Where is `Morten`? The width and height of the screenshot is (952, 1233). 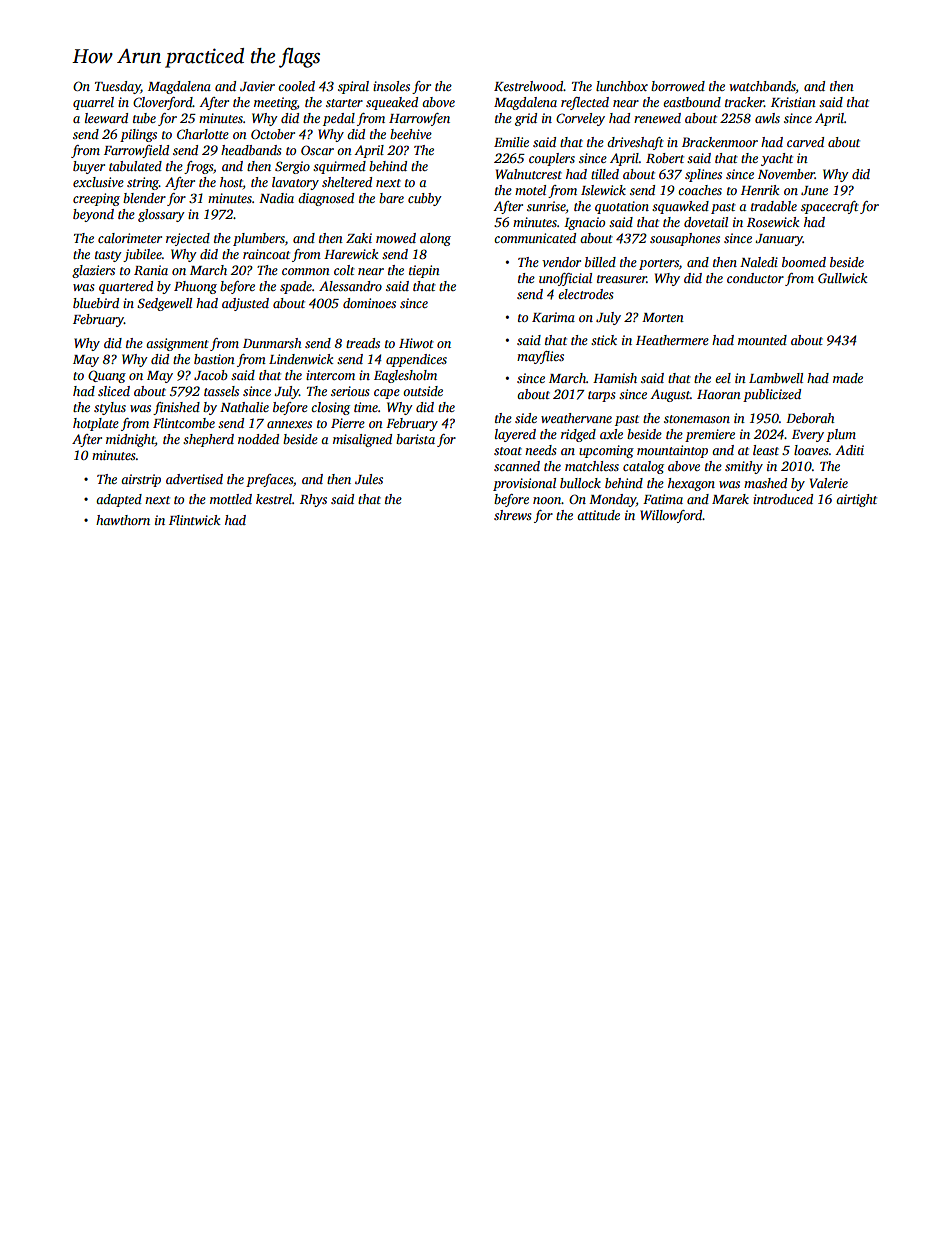
Morten is located at coordinates (663, 317).
